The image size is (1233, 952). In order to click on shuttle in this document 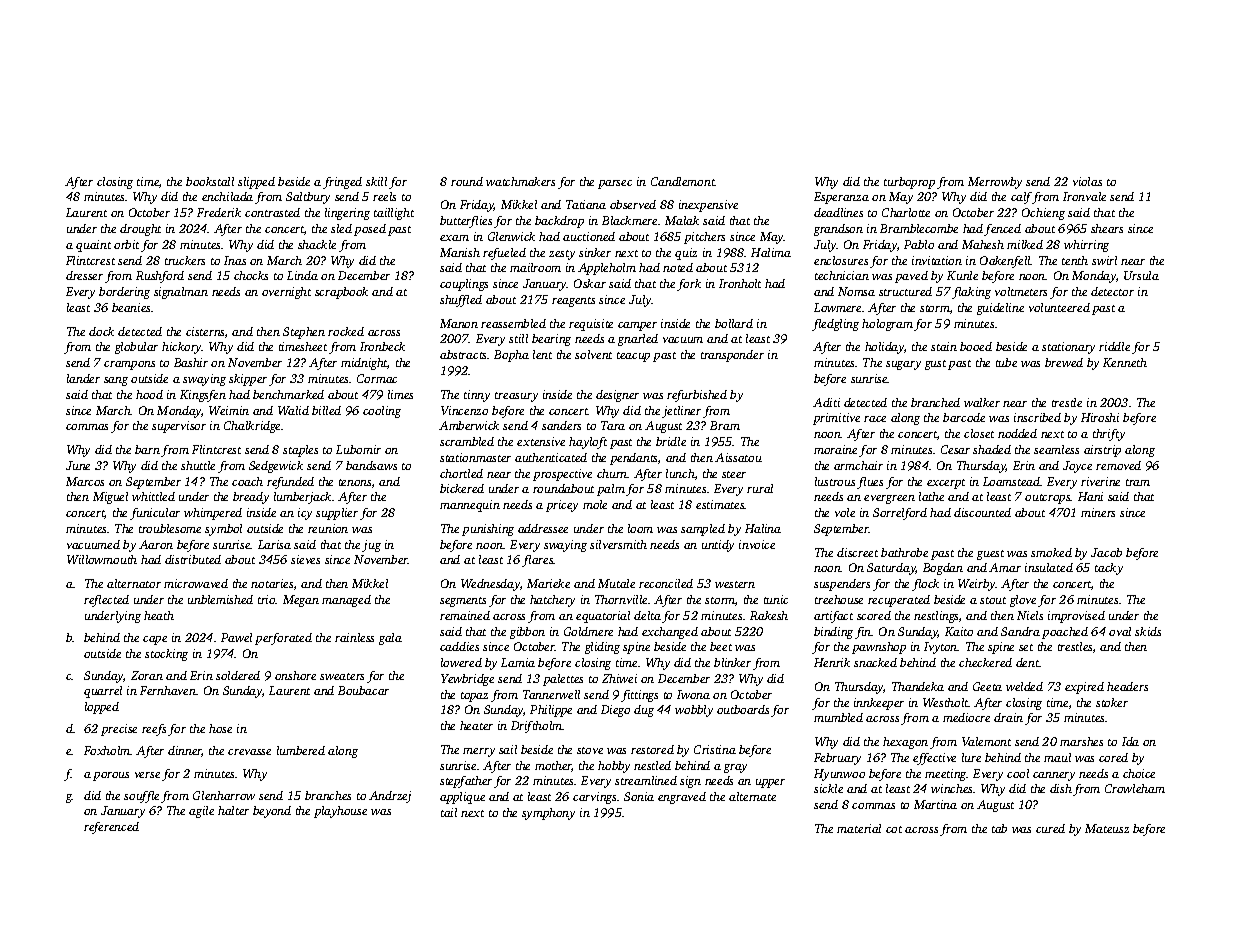, I will do `click(198, 465)`.
